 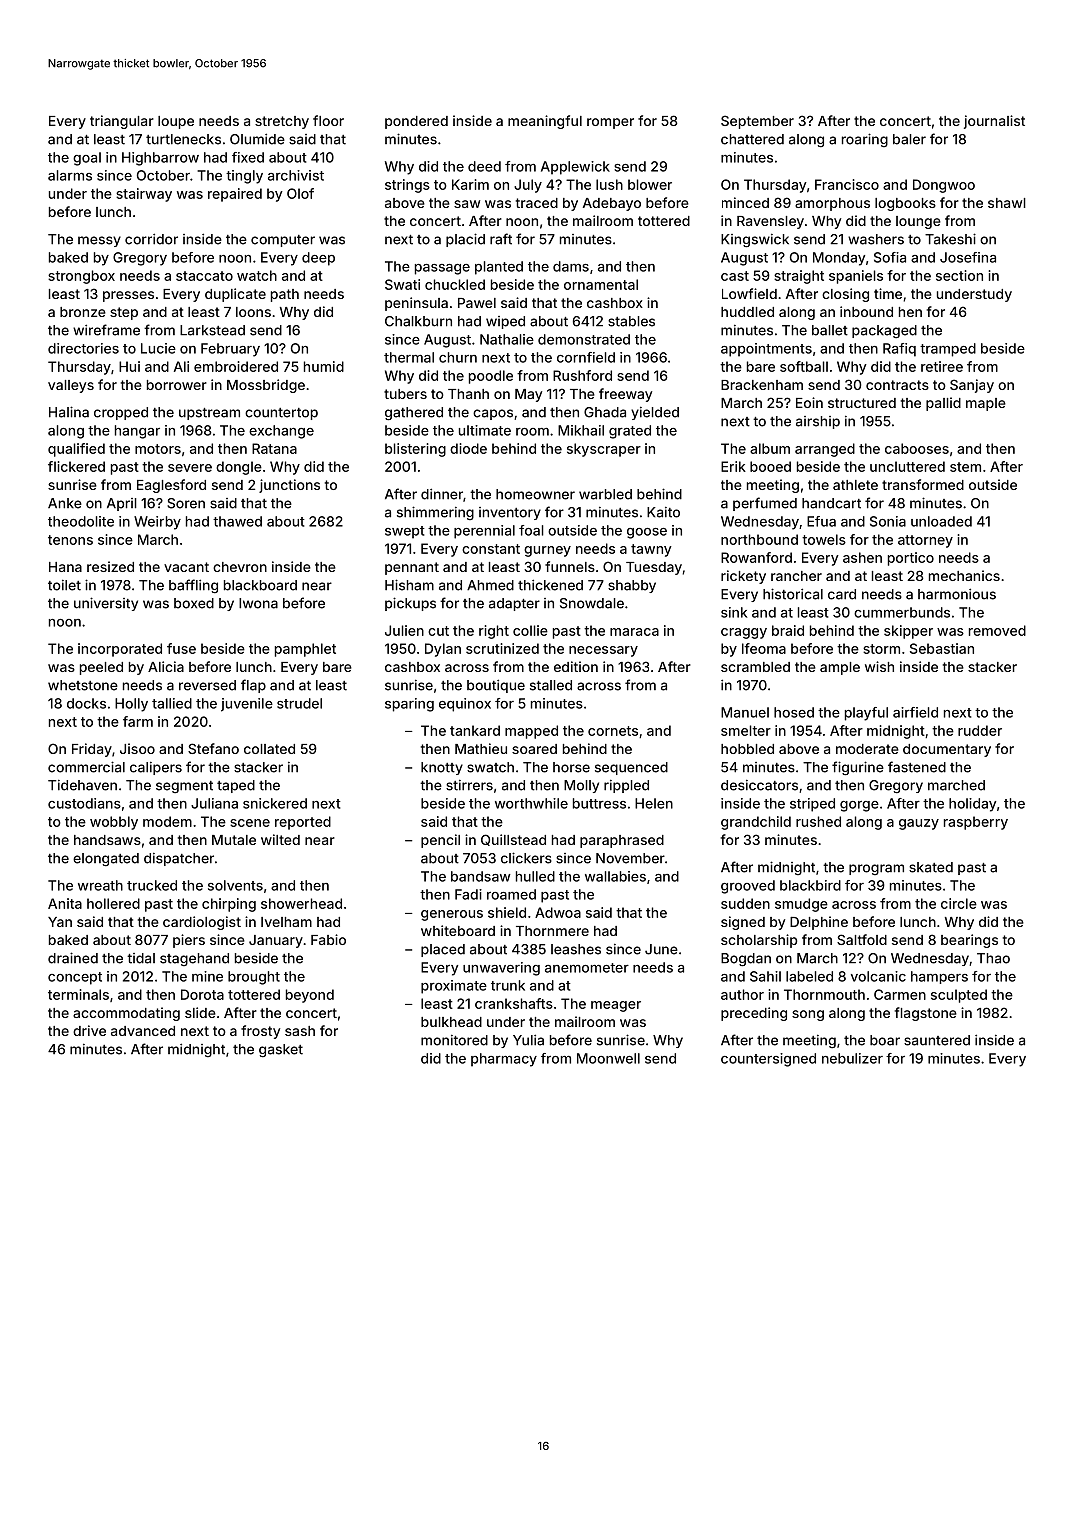 I want to click on airfield, so click(x=915, y=712).
